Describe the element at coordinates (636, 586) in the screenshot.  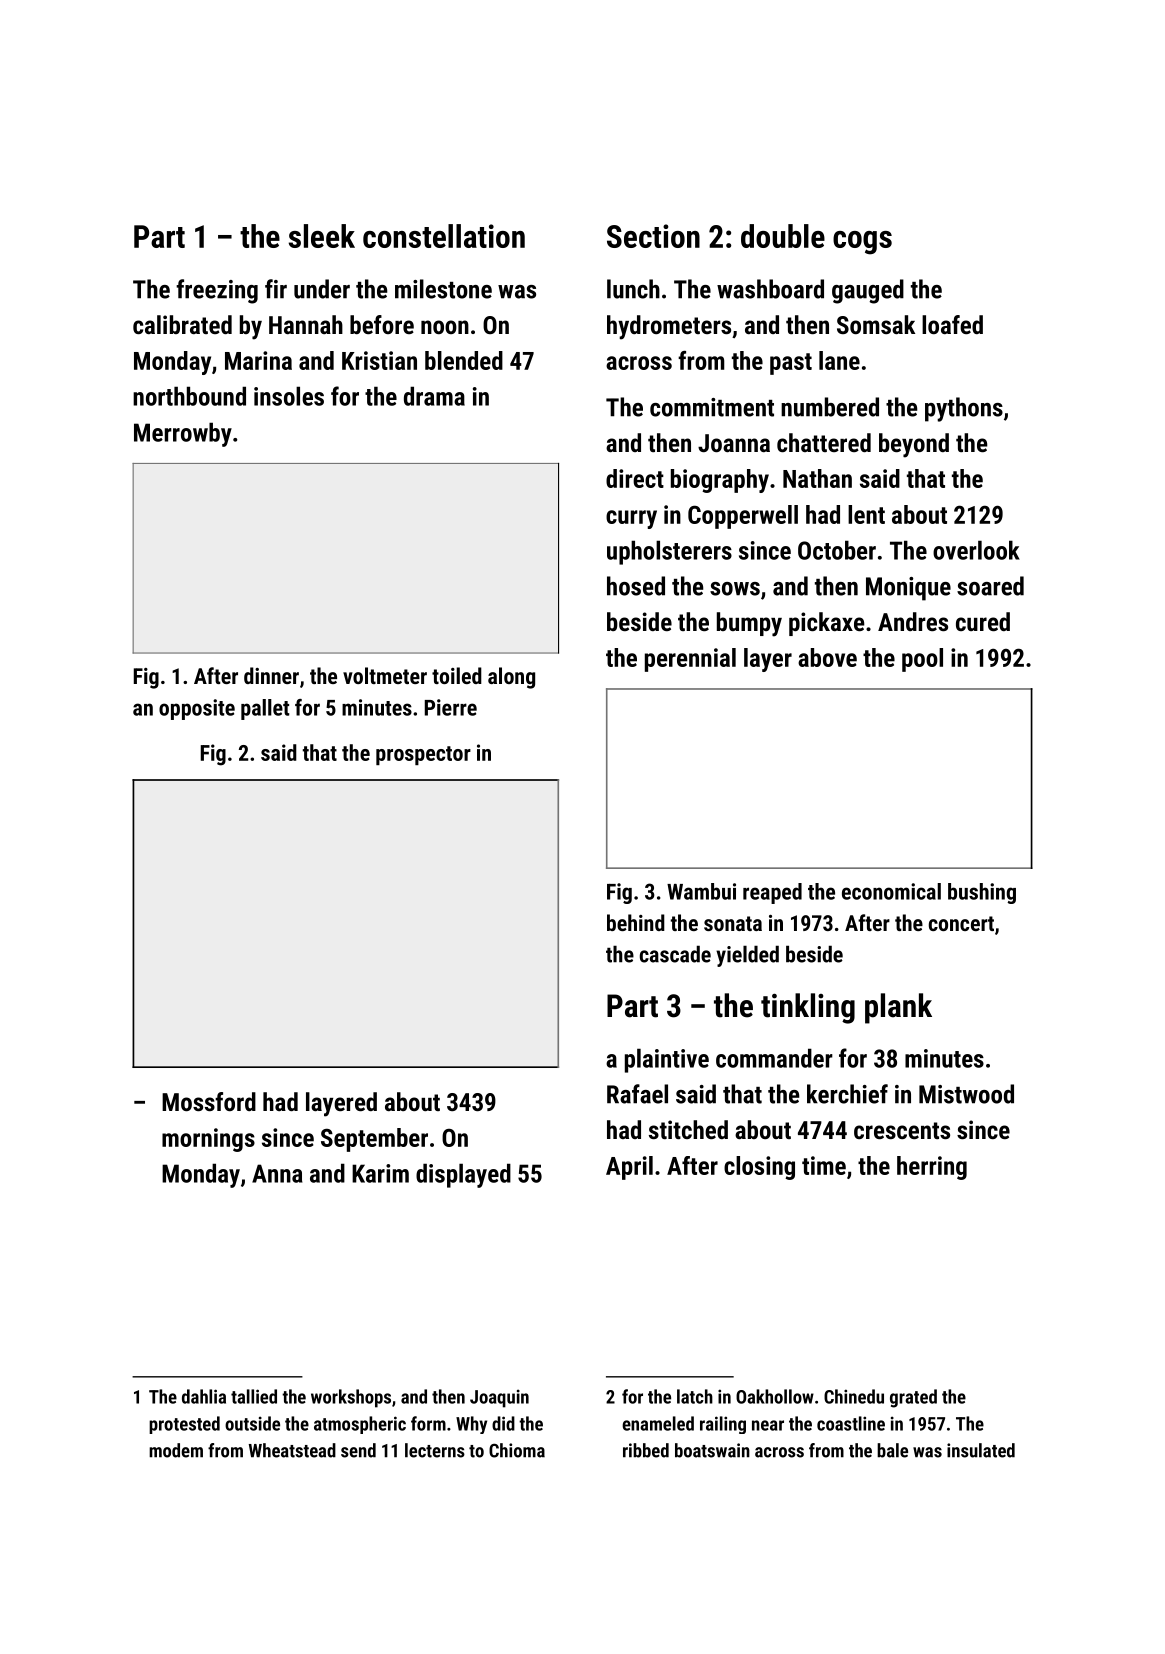
I see `hosed` at that location.
